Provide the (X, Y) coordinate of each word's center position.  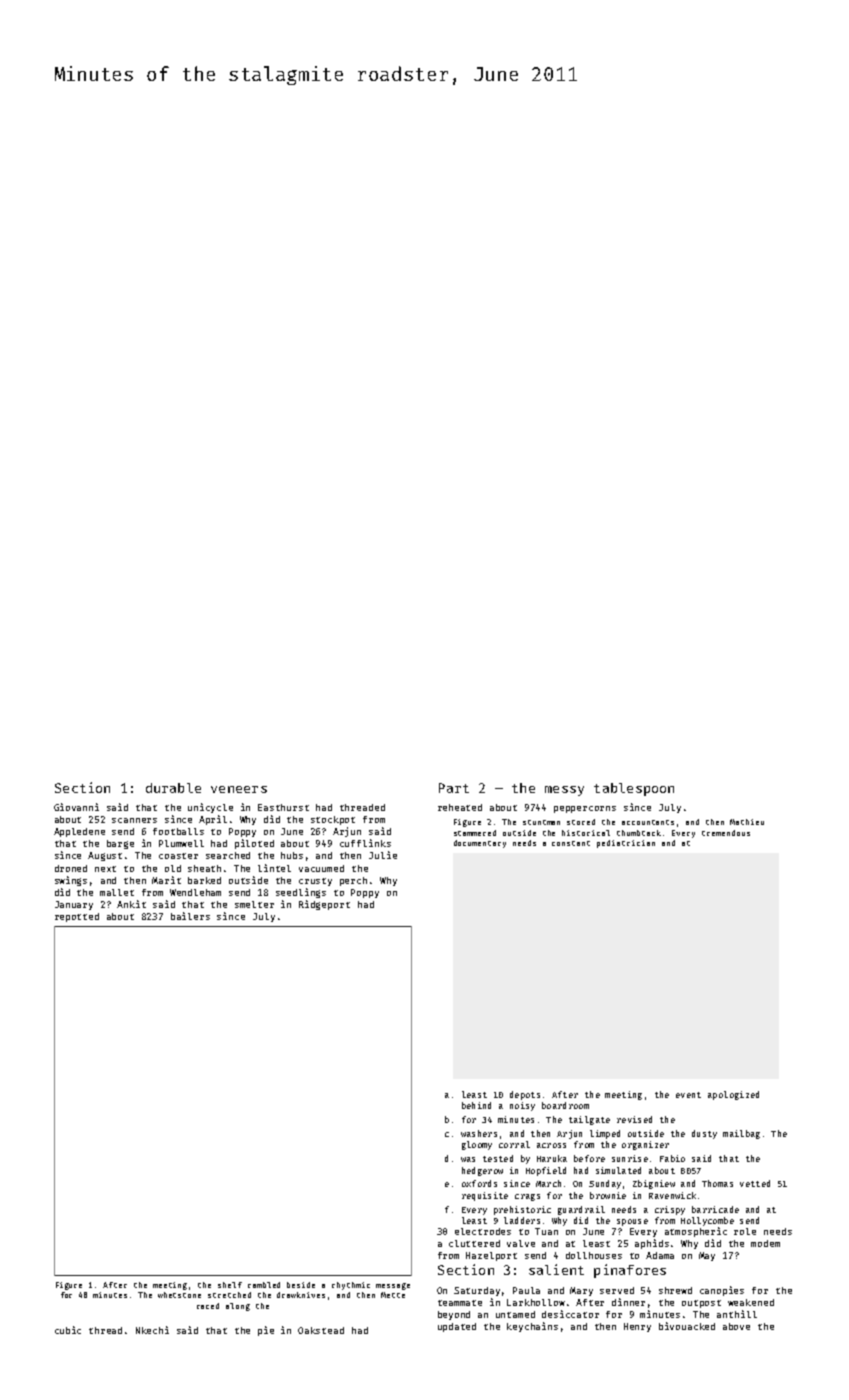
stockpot (333, 820)
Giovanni (76, 807)
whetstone (179, 1295)
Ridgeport (324, 905)
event (688, 1095)
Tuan (546, 1231)
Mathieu (747, 822)
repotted (77, 917)
